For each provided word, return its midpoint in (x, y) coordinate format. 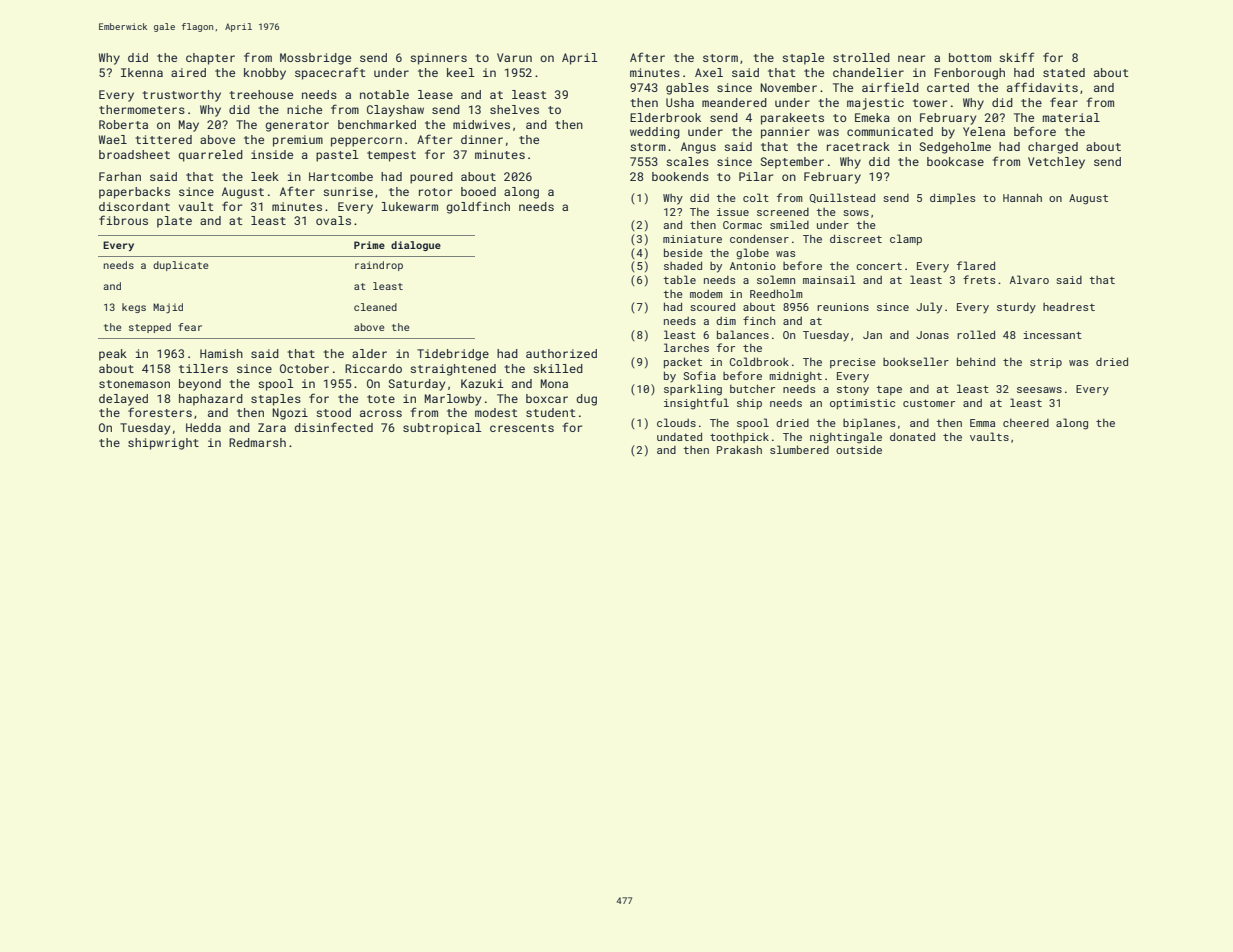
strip (1046, 363)
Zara (272, 427)
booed (478, 191)
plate (174, 222)
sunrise (348, 191)
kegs (134, 308)
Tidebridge (453, 355)
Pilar (756, 176)
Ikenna (142, 72)
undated (679, 436)
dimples (952, 198)
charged (1053, 148)
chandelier (868, 72)
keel (461, 72)
